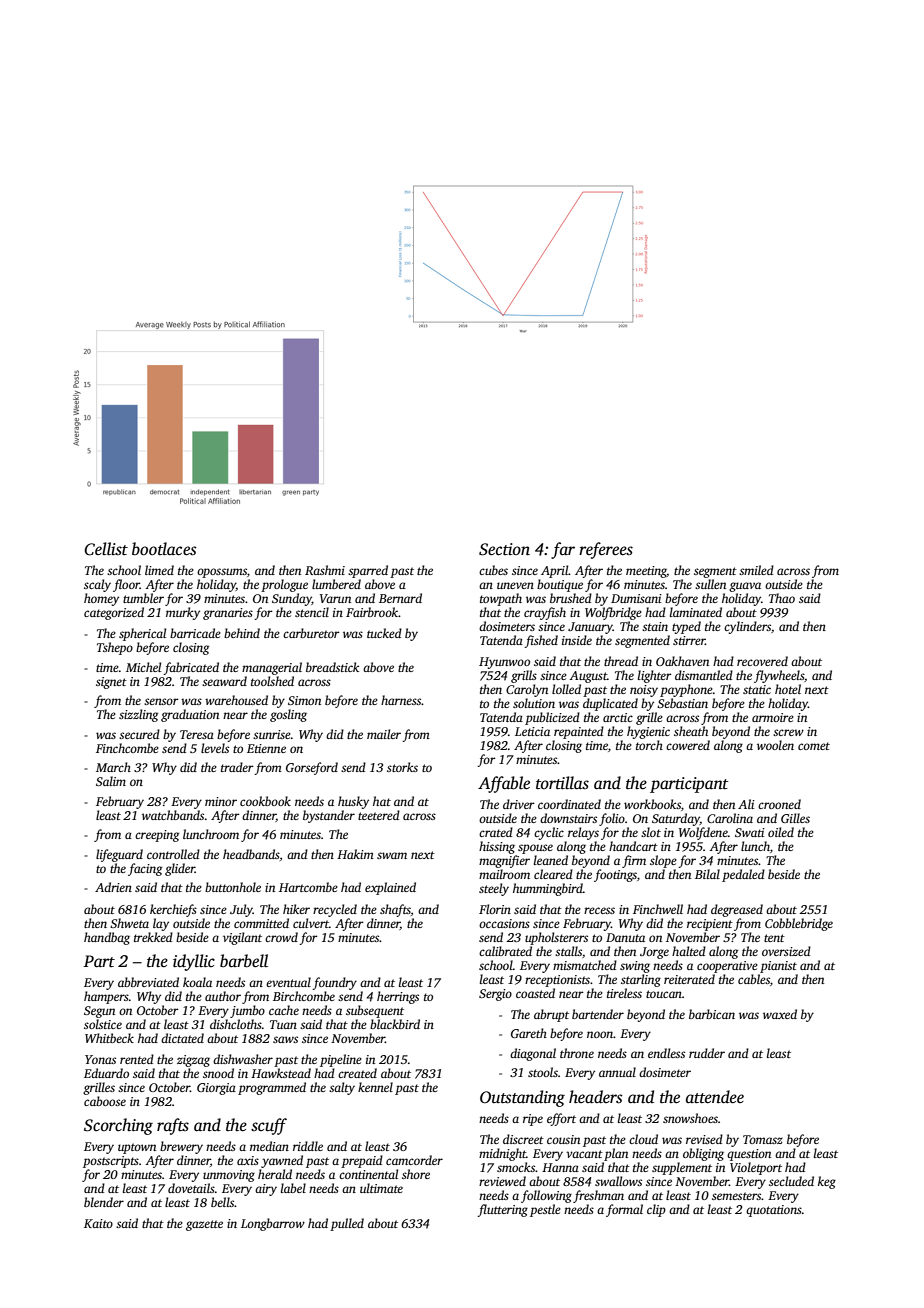 This page has width=924, height=1308. Describe the element at coordinates (505, 951) in the page. I see `calibrated` at that location.
